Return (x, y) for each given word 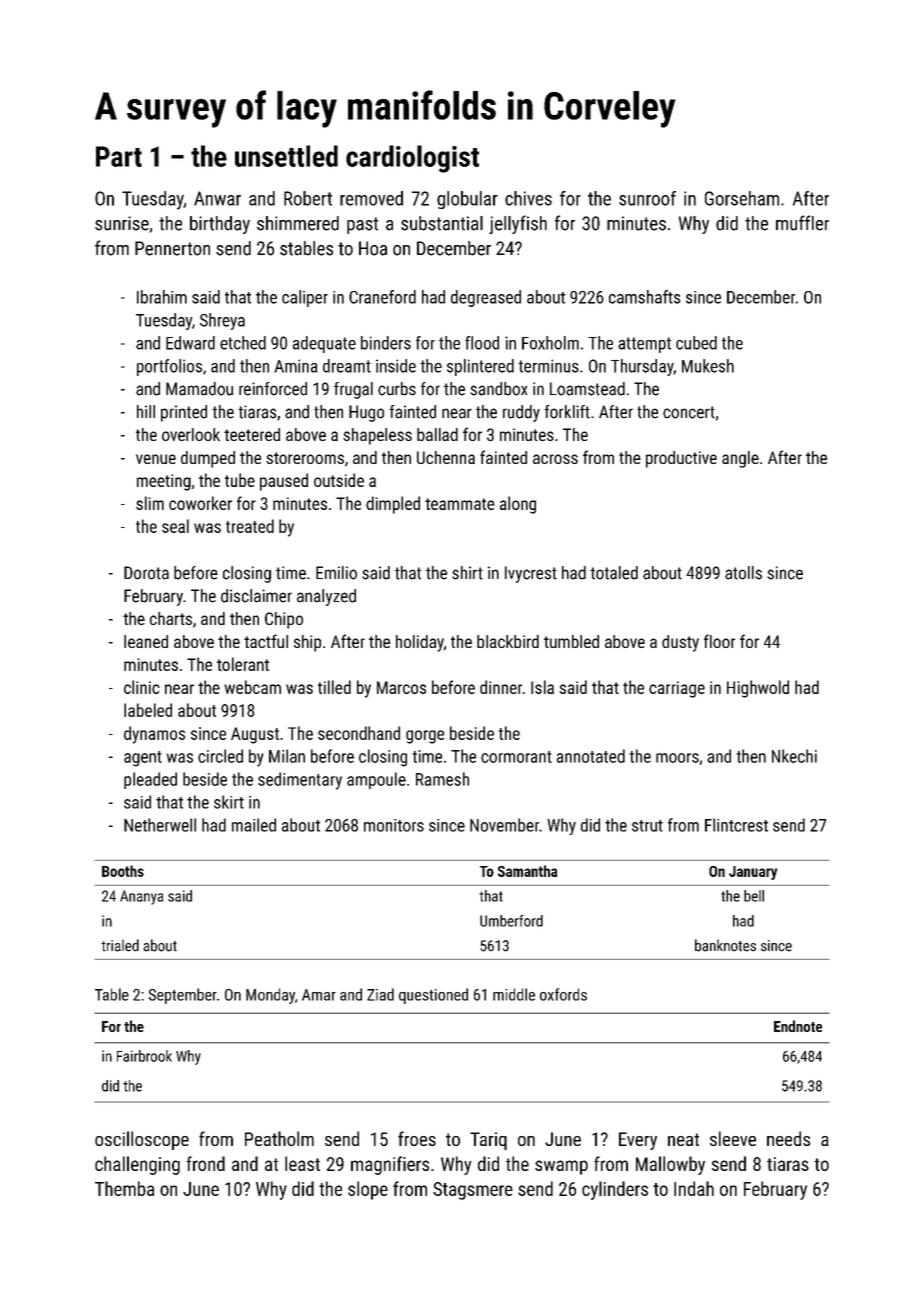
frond (205, 1163)
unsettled (286, 156)
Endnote (798, 1026)
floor (719, 641)
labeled (148, 710)
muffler (802, 223)
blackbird (508, 641)
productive (681, 459)
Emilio (336, 573)
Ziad (380, 994)
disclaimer (256, 596)
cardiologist (412, 159)
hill (146, 411)
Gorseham (742, 198)
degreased (486, 298)
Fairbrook (144, 1056)
